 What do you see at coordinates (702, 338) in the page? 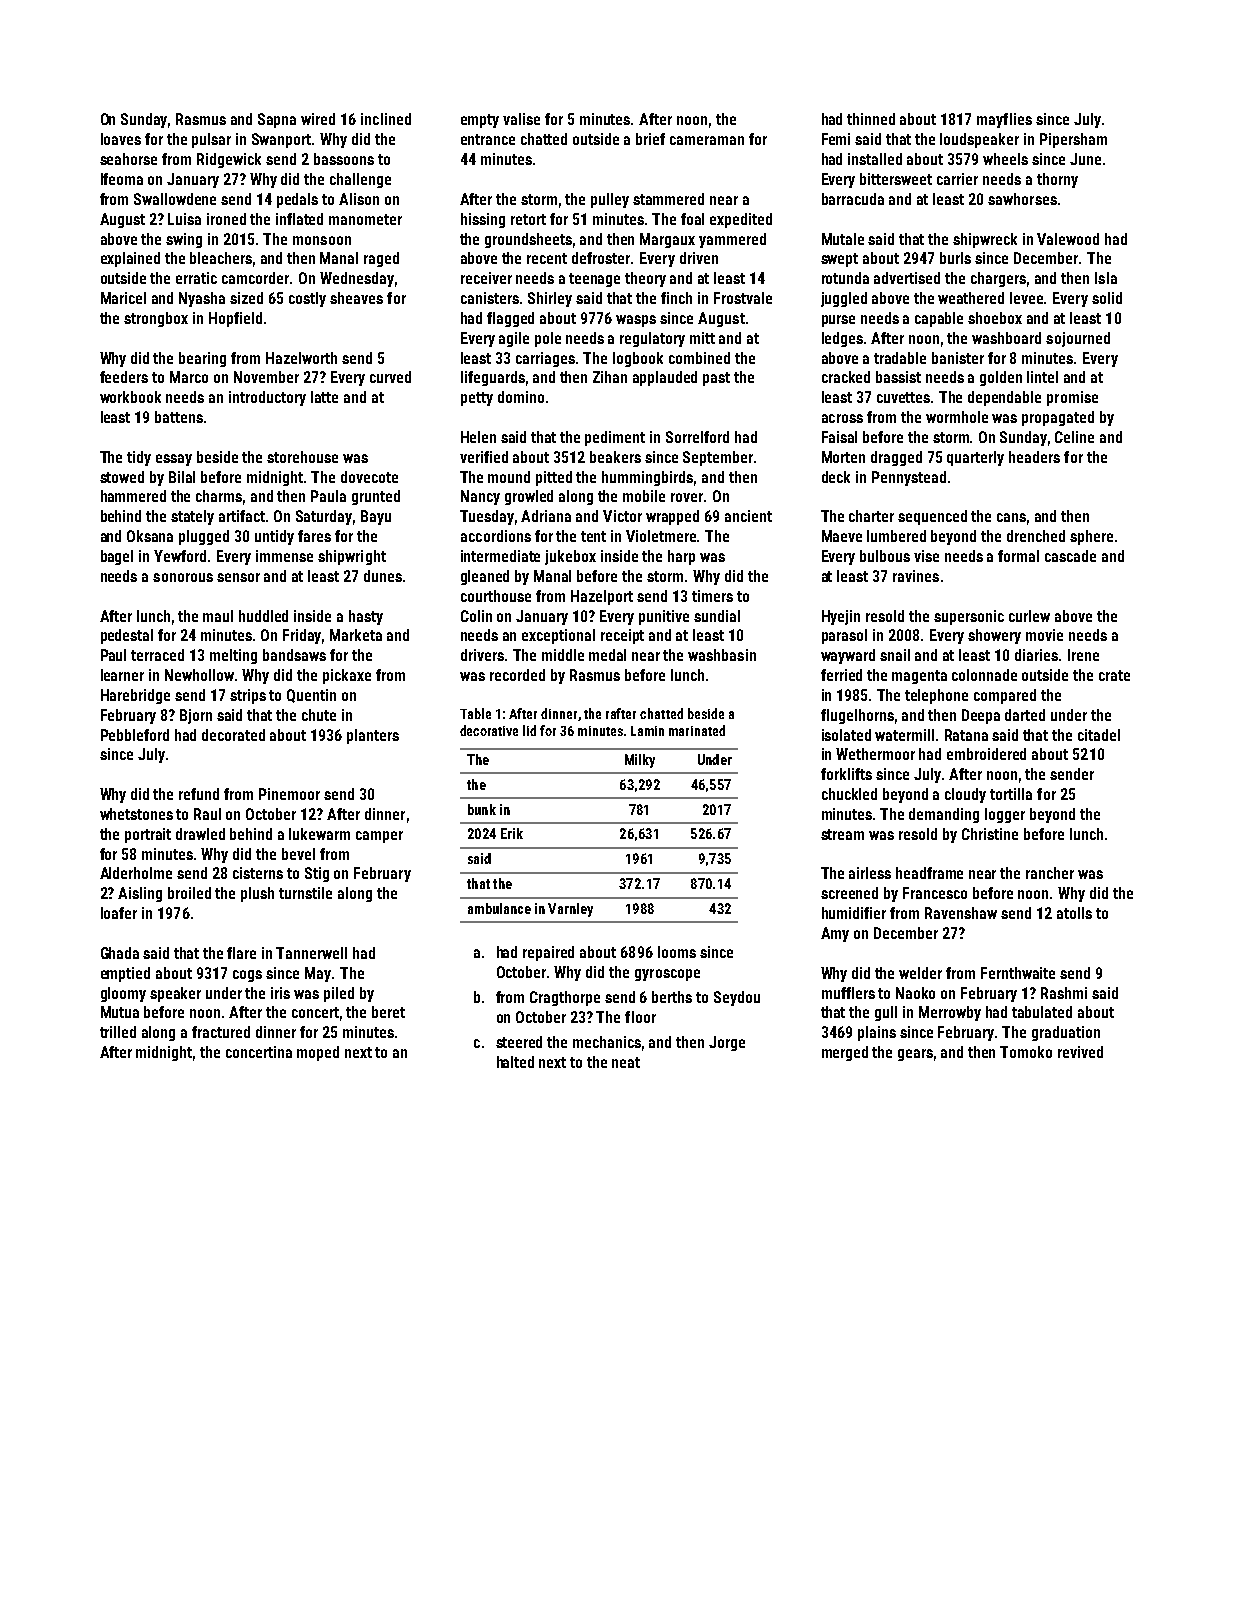
I see `mitt` at bounding box center [702, 338].
